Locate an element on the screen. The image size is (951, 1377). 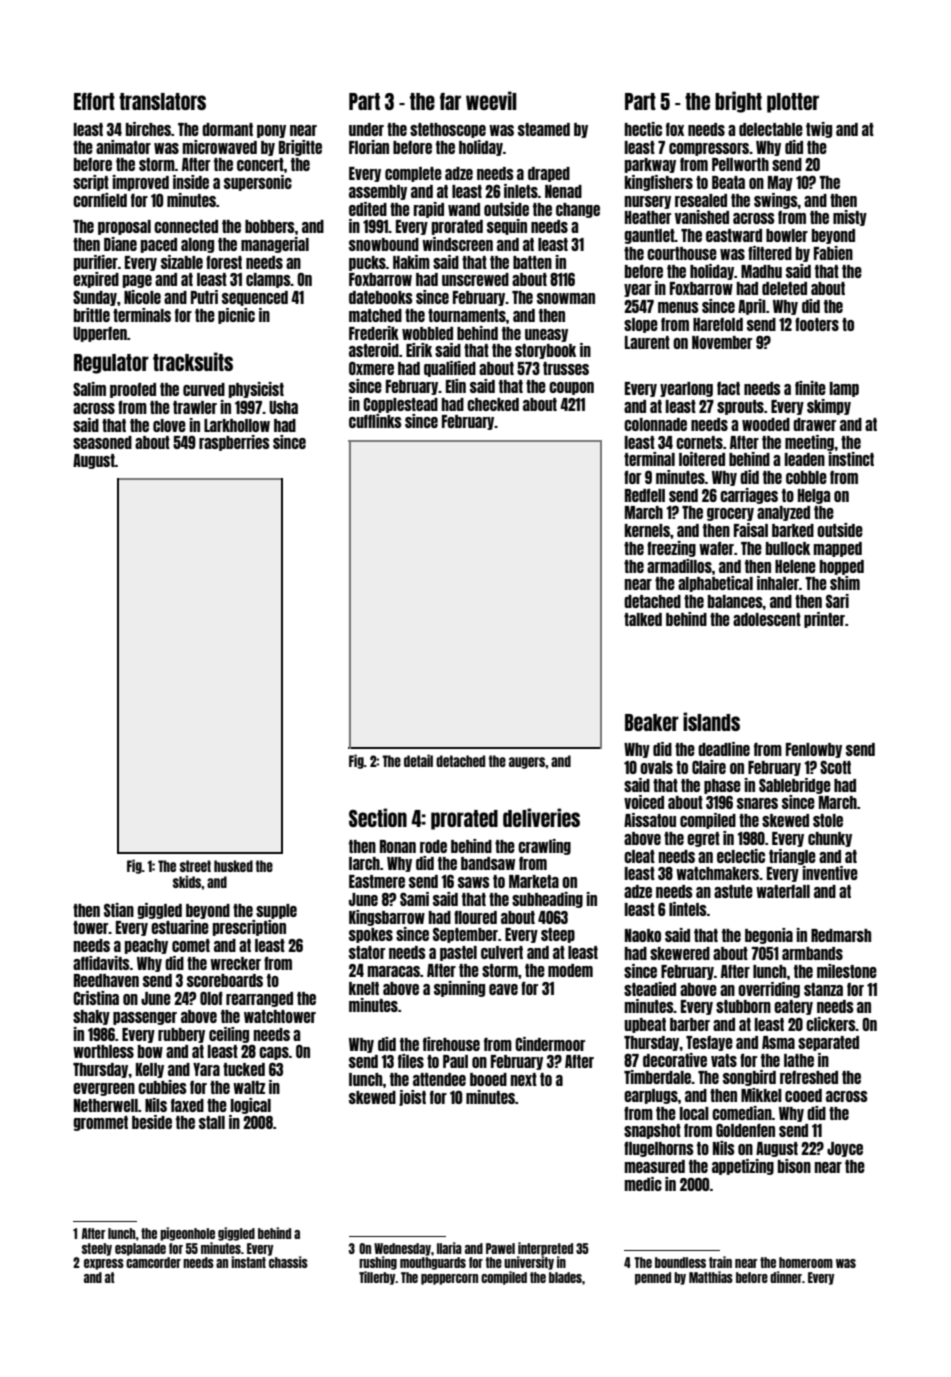
concert is located at coordinates (260, 164).
